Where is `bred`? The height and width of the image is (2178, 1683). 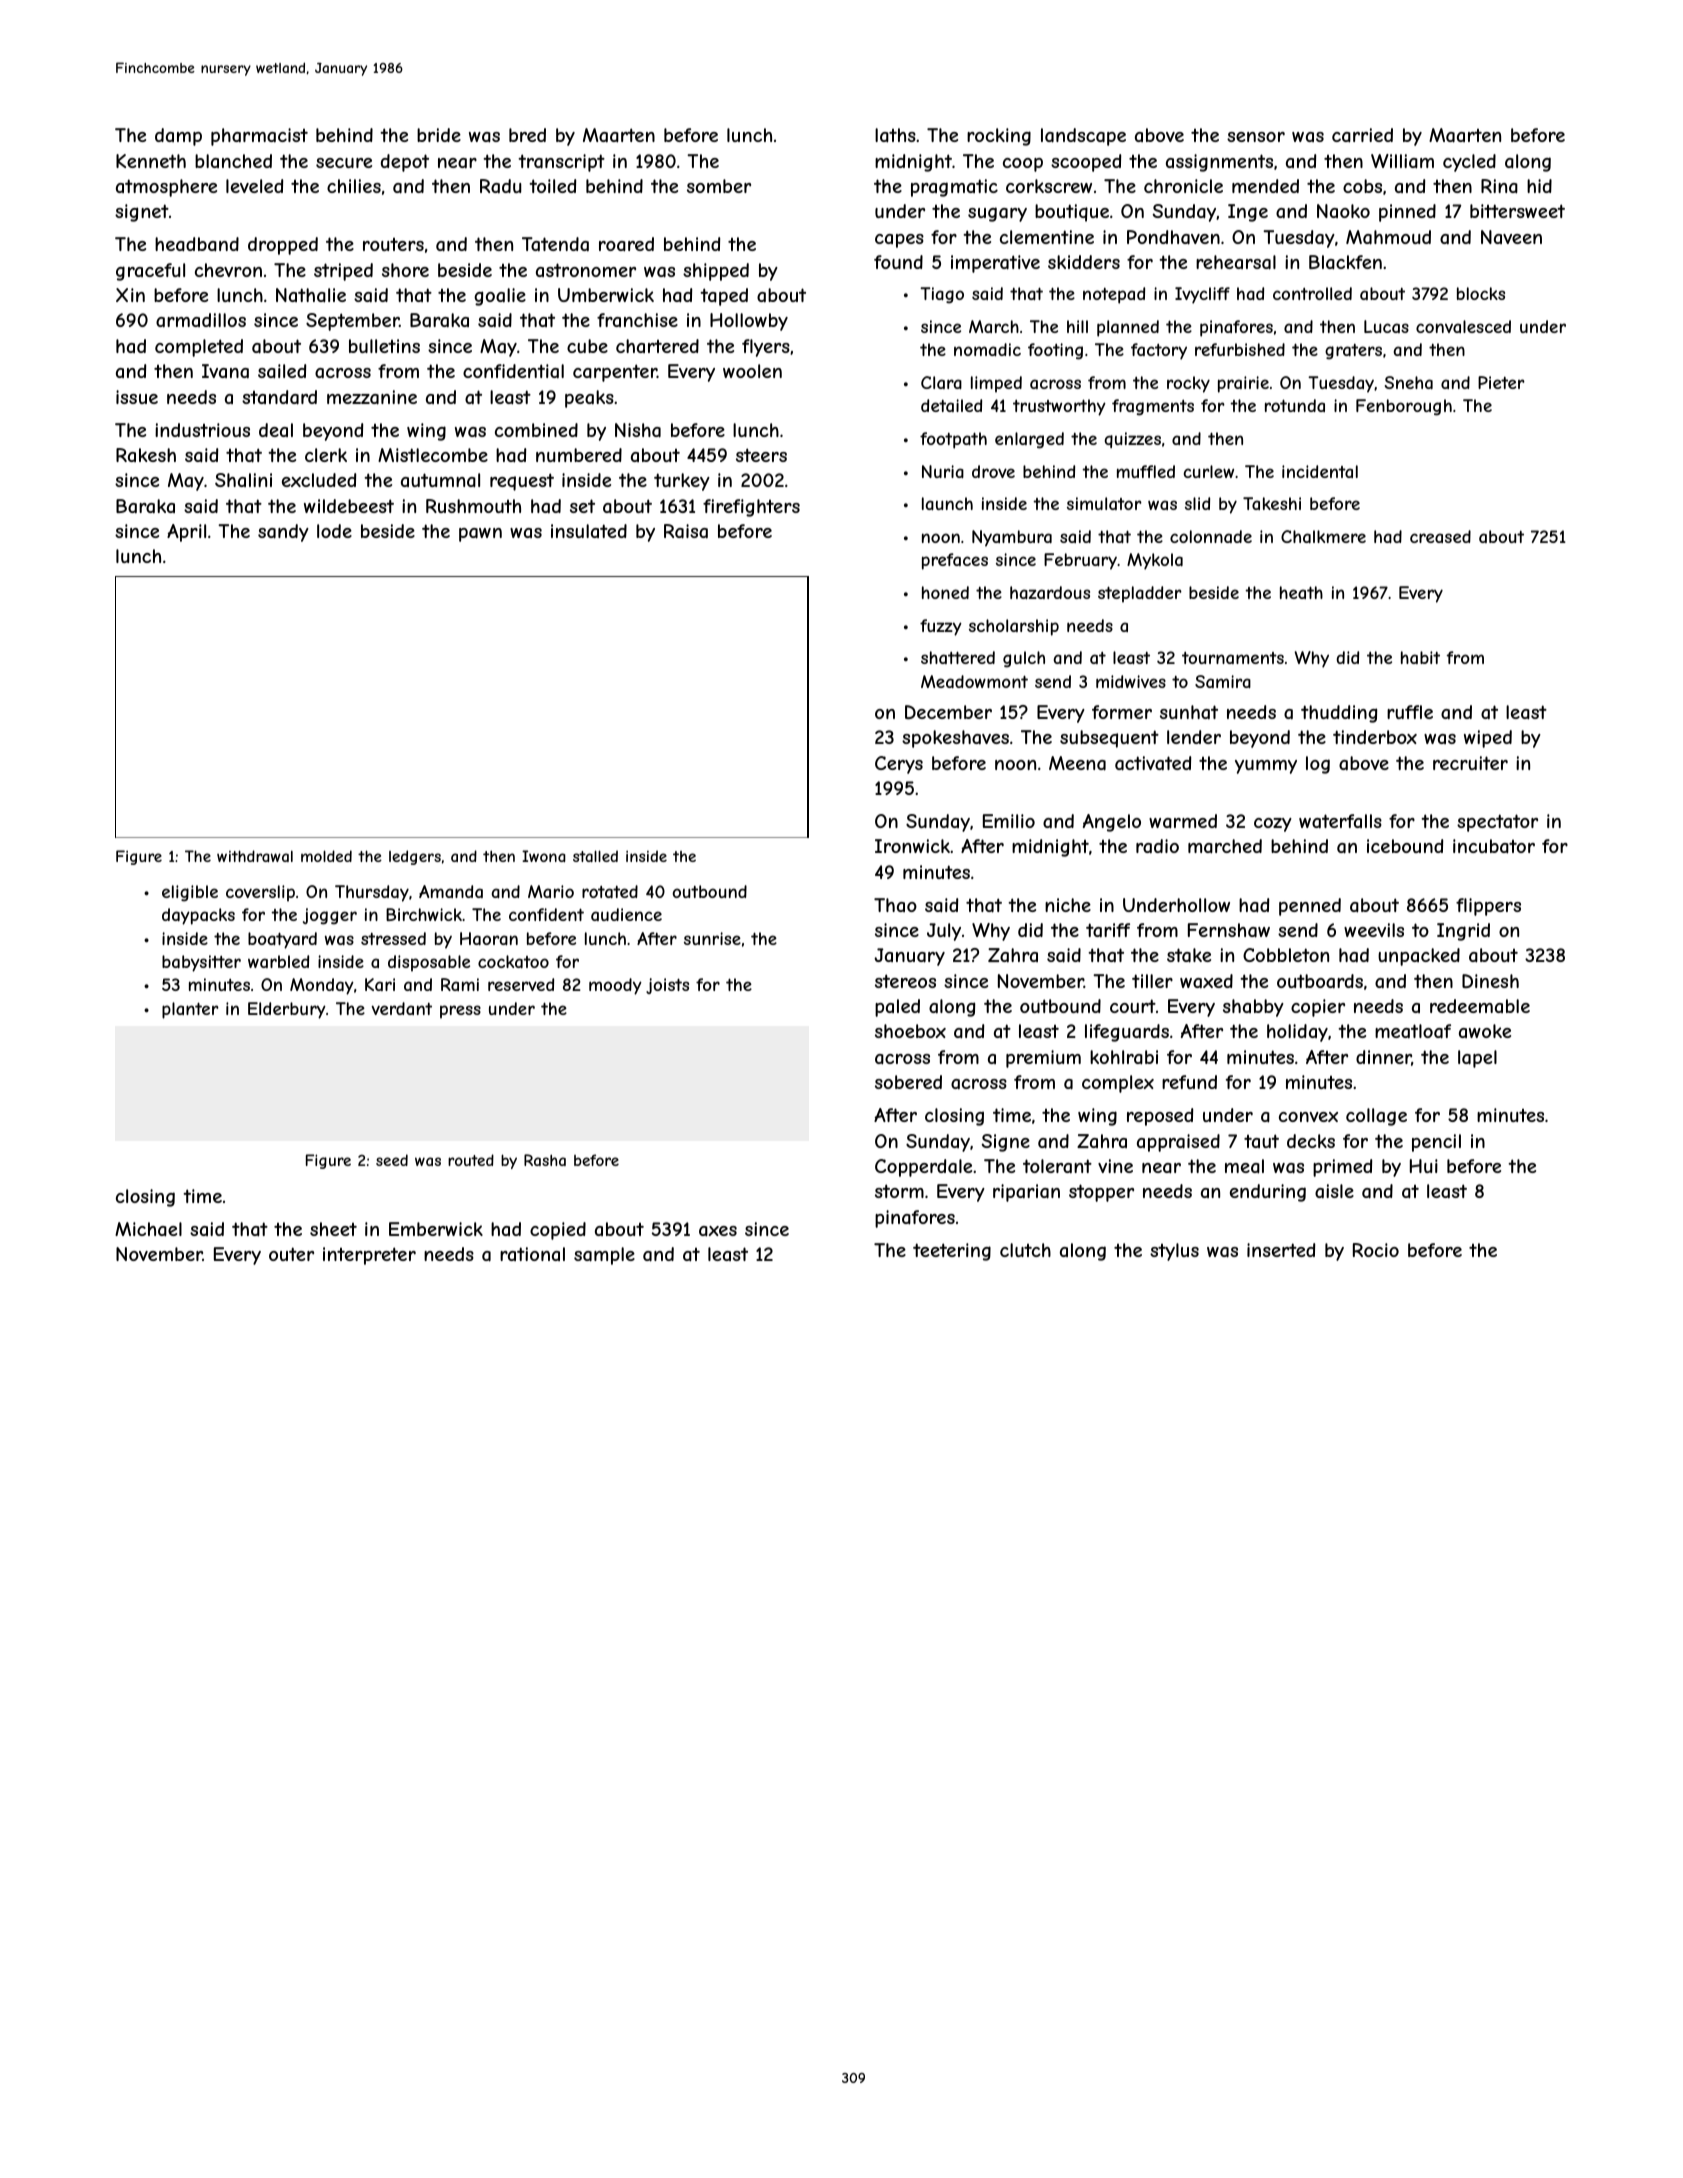 bred is located at coordinates (527, 135).
